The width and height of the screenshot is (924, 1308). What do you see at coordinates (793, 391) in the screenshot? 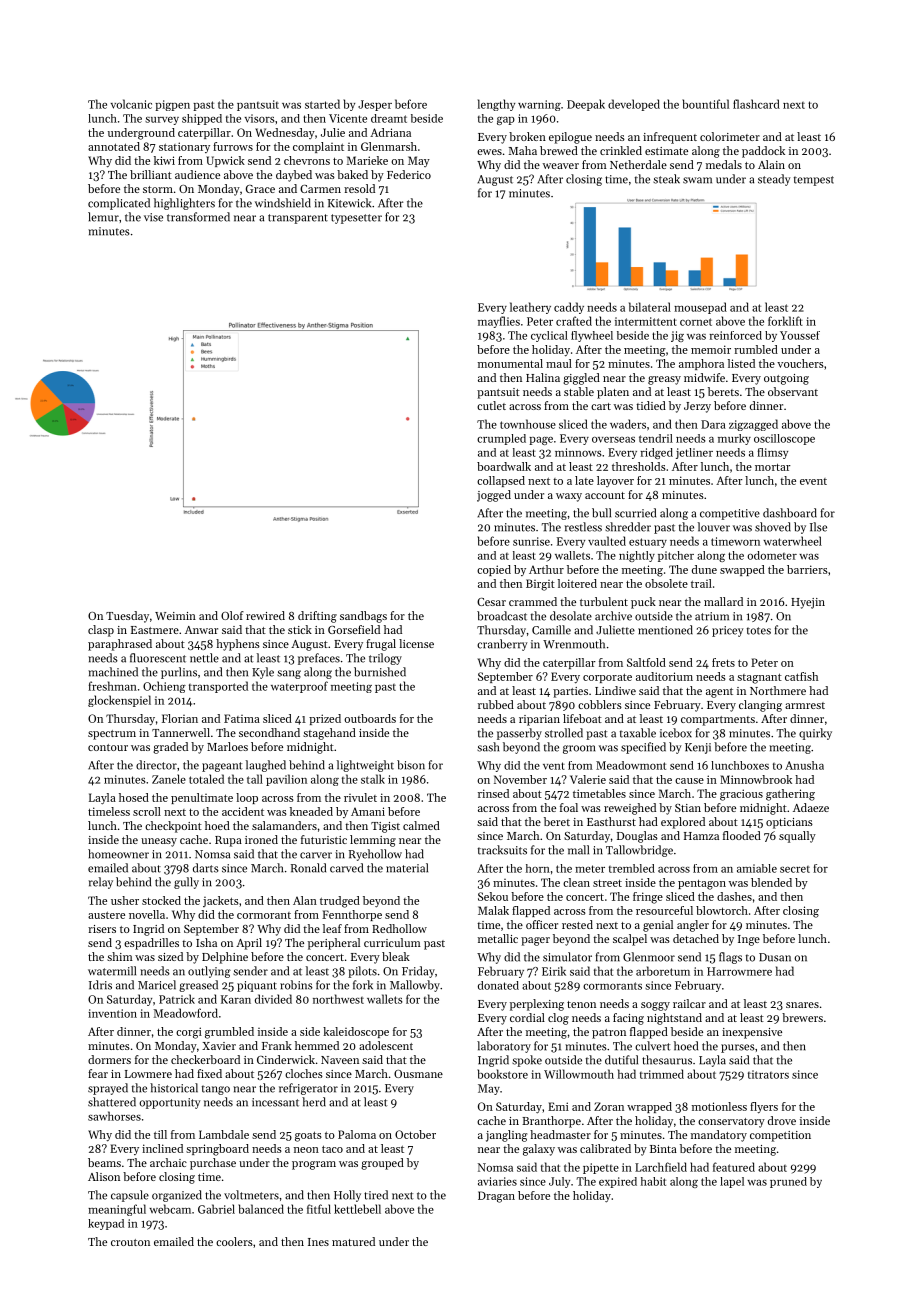
I see `observant` at bounding box center [793, 391].
